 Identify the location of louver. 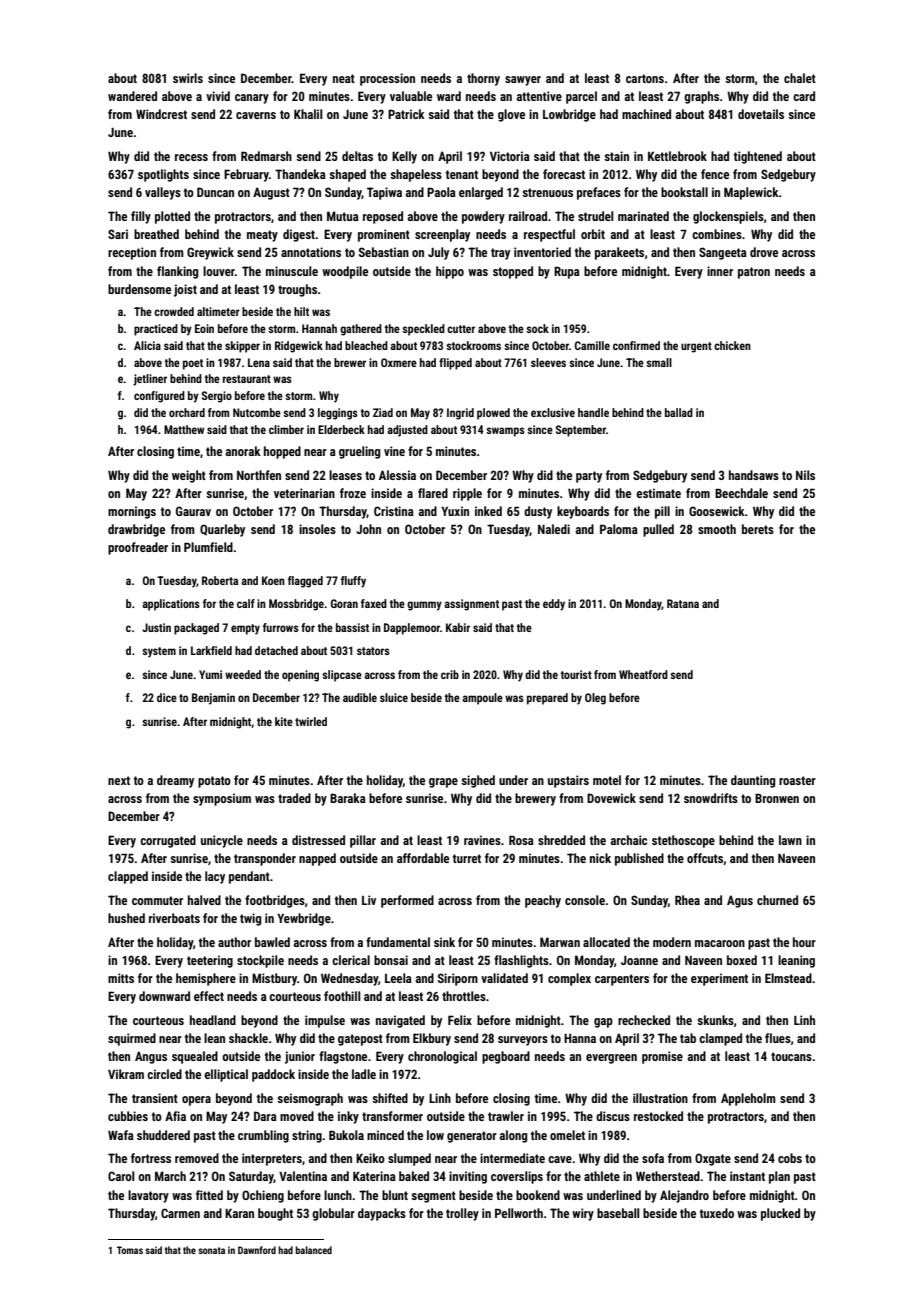
(219, 271).
